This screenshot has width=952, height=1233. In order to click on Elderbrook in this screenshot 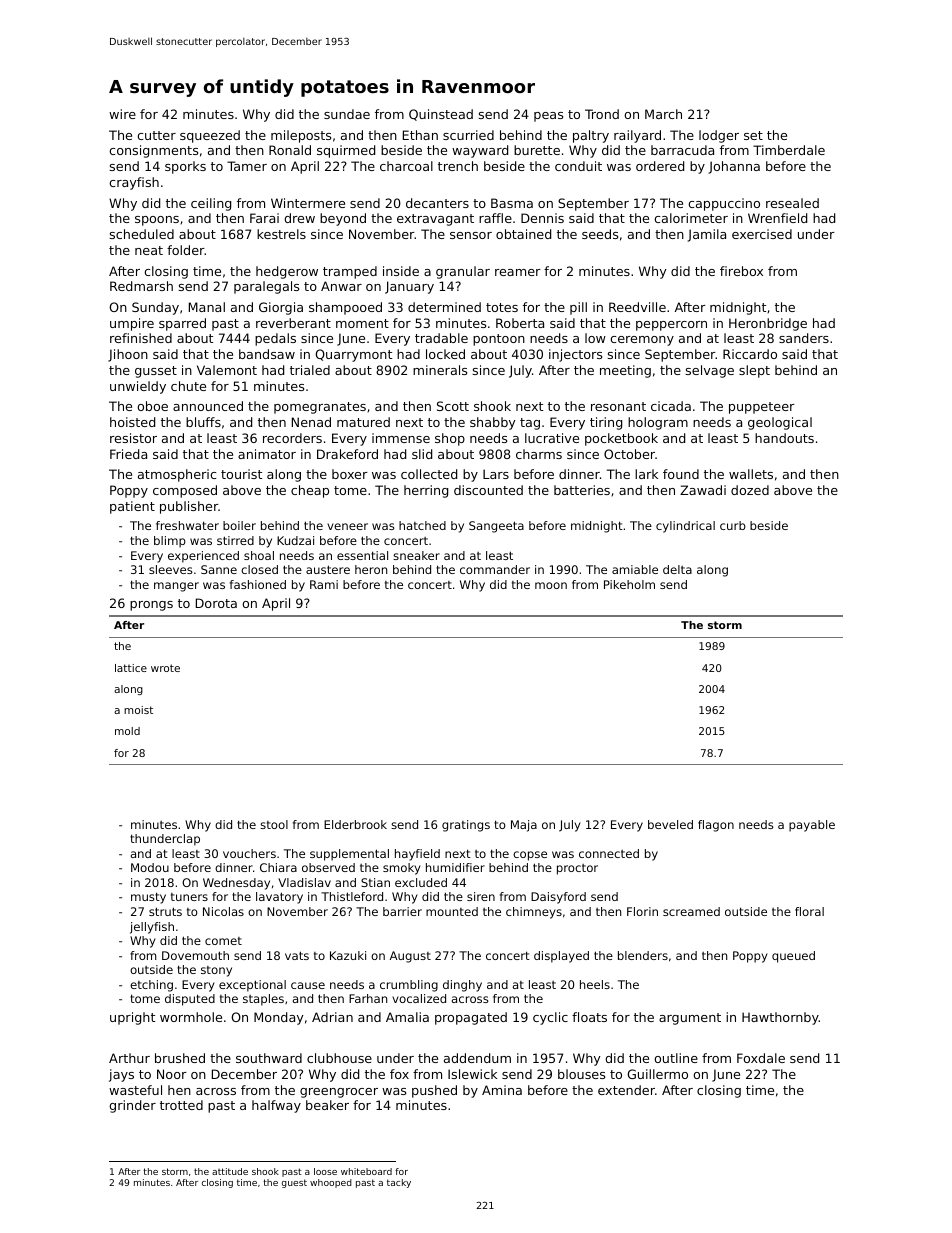, I will do `click(355, 824)`.
